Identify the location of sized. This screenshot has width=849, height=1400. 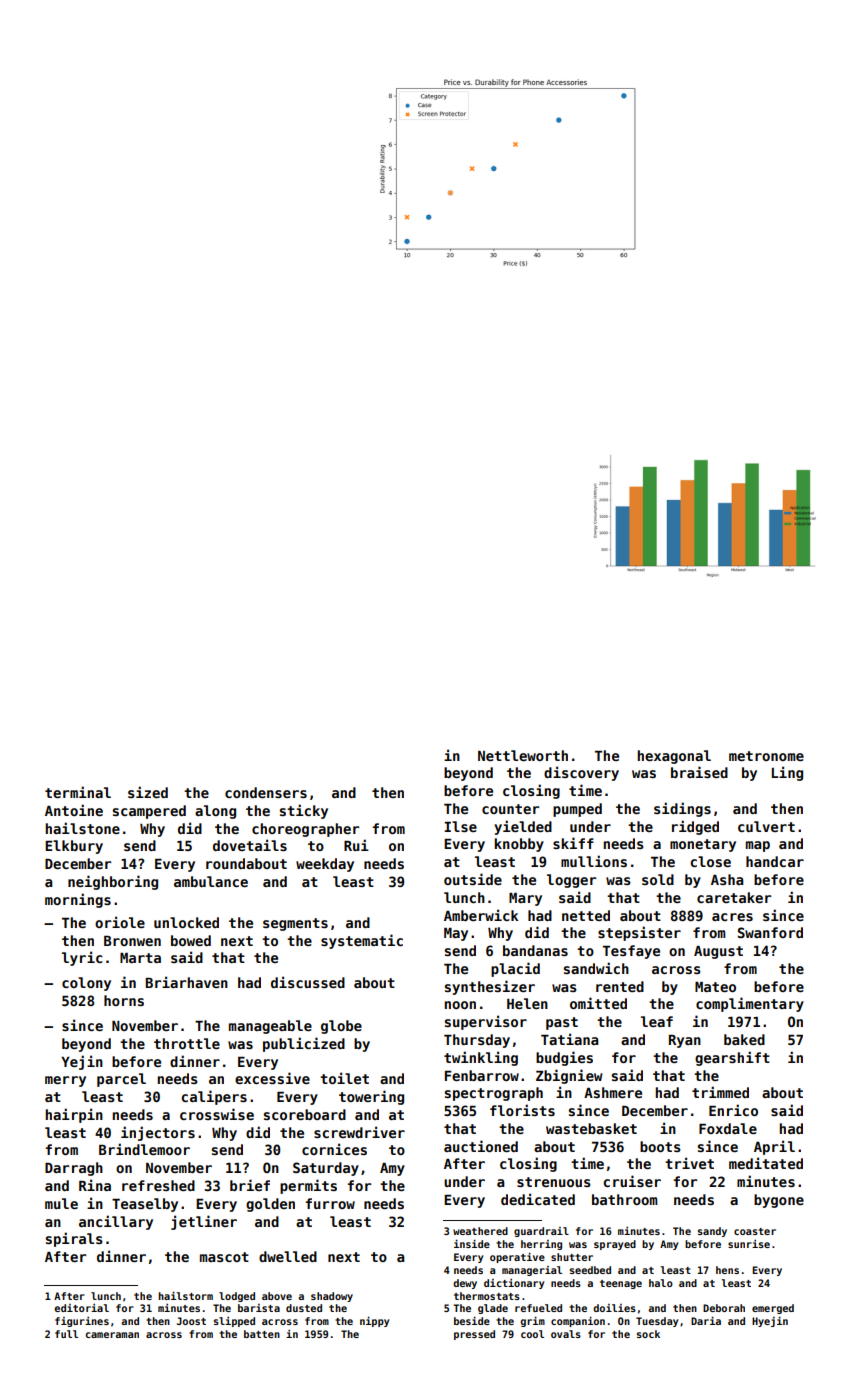
(148, 792).
